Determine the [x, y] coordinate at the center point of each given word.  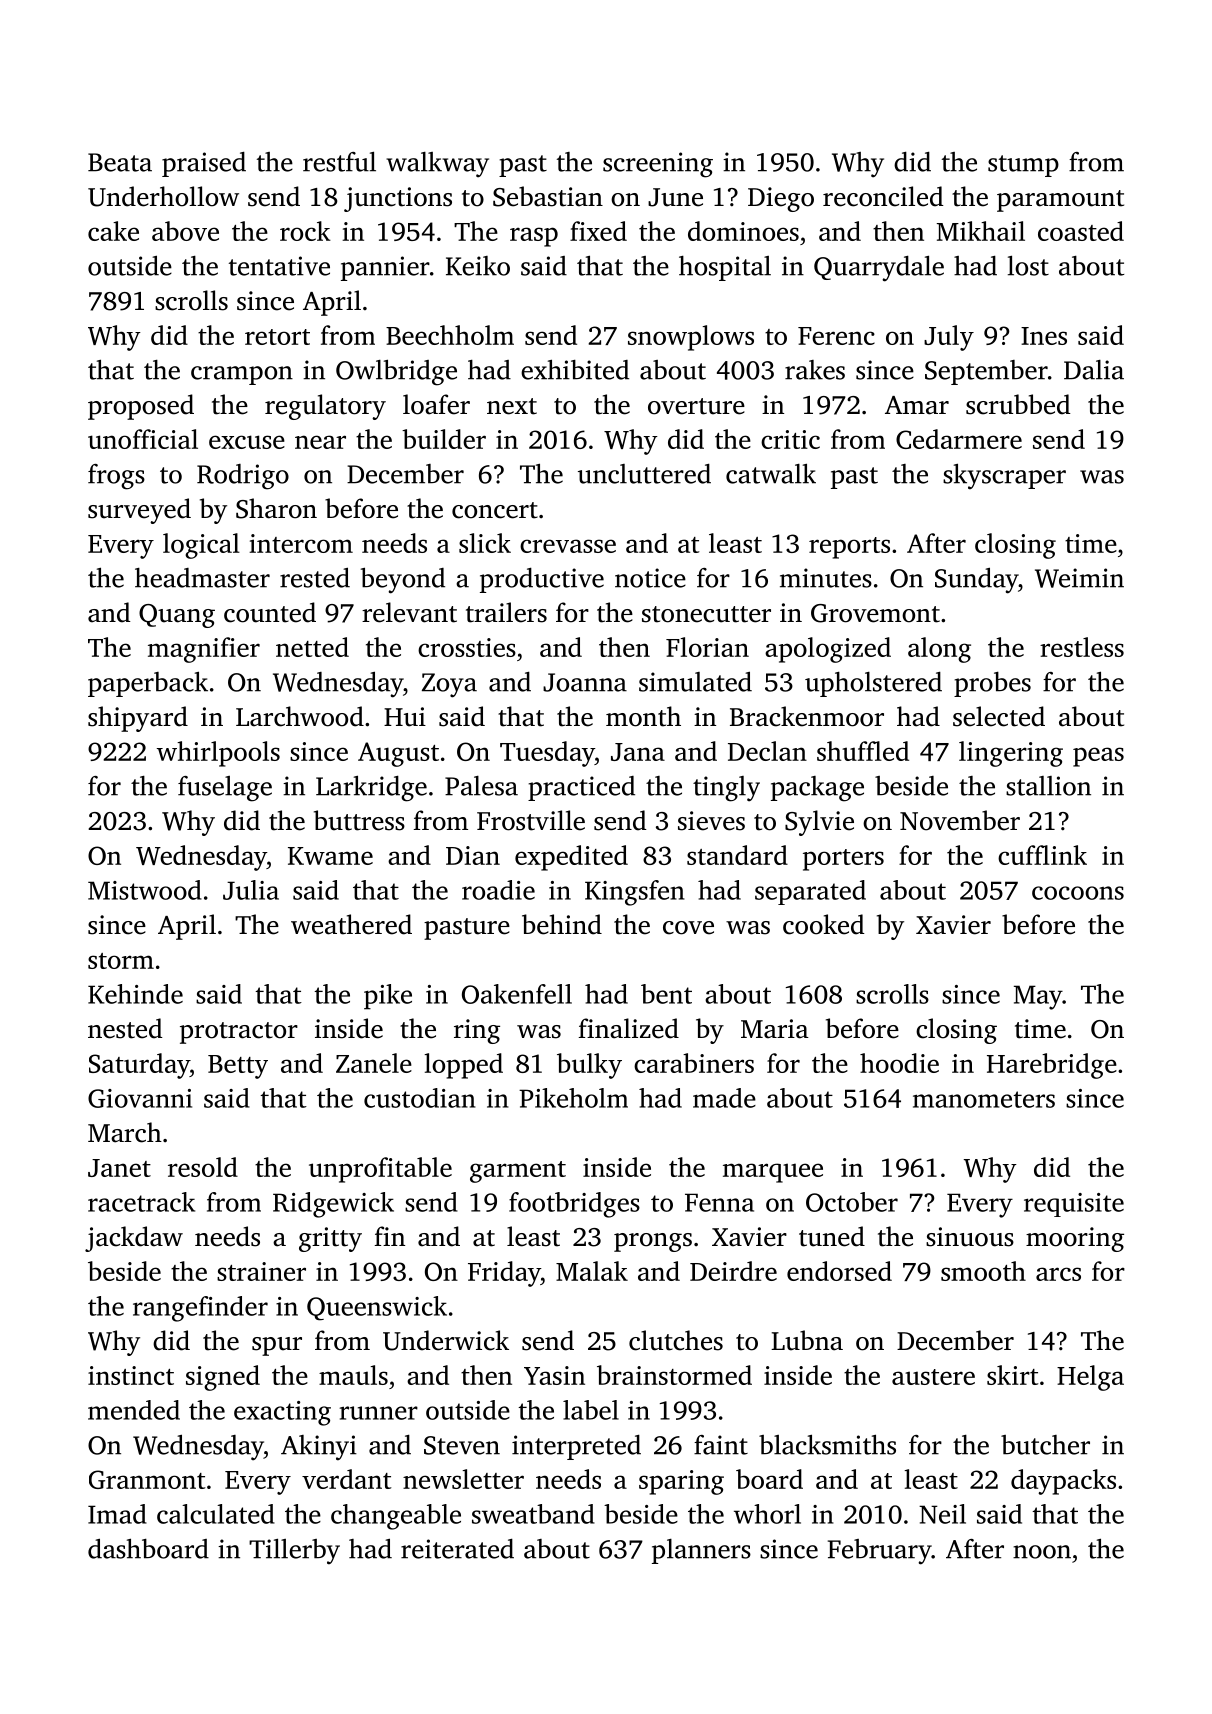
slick [485, 543]
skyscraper [1004, 477]
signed [223, 1378]
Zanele [374, 1063]
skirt [1012, 1375]
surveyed [139, 511]
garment [518, 1172]
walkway [437, 165]
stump [1023, 166]
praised [204, 164]
